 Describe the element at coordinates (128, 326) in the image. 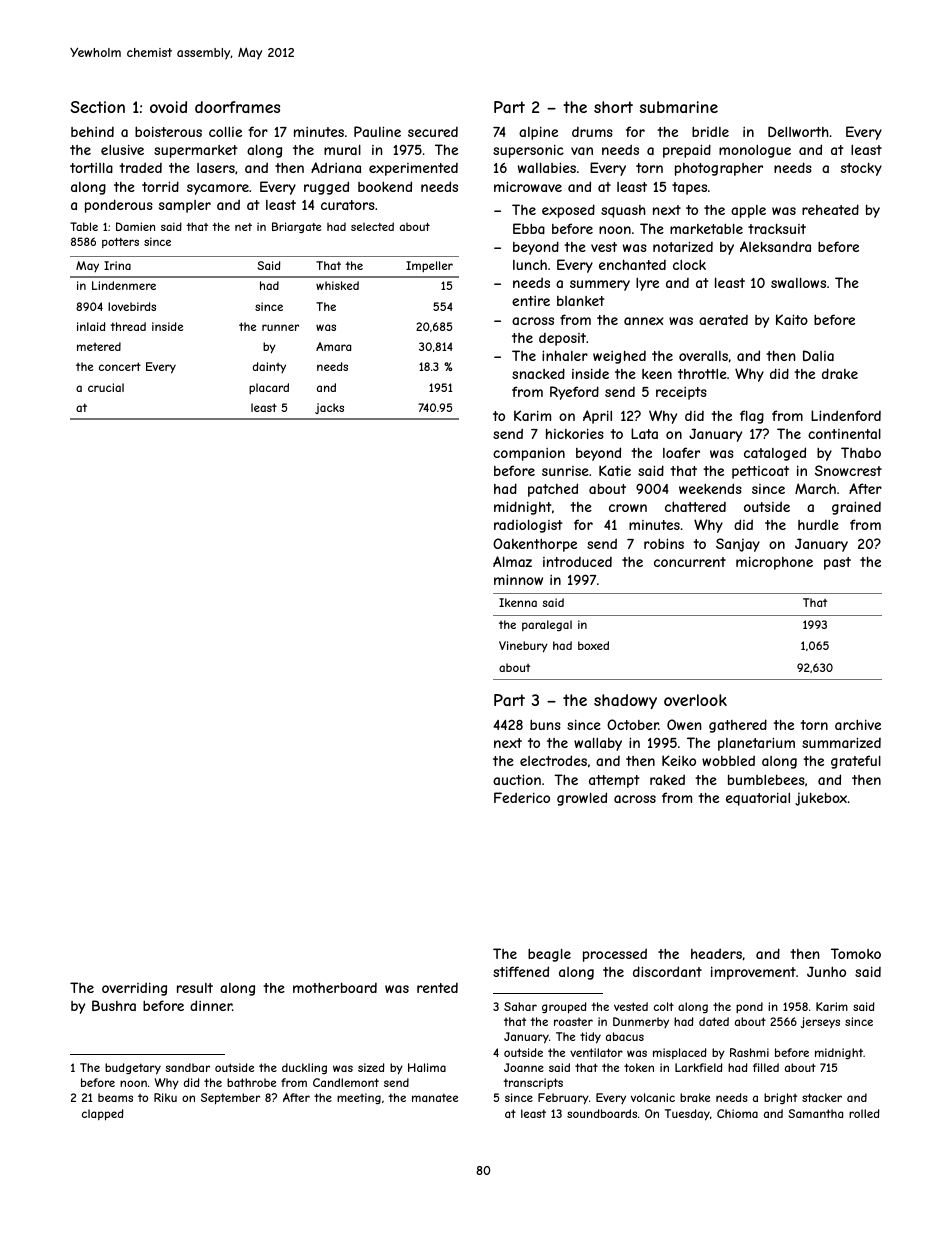

I see `thread` at that location.
